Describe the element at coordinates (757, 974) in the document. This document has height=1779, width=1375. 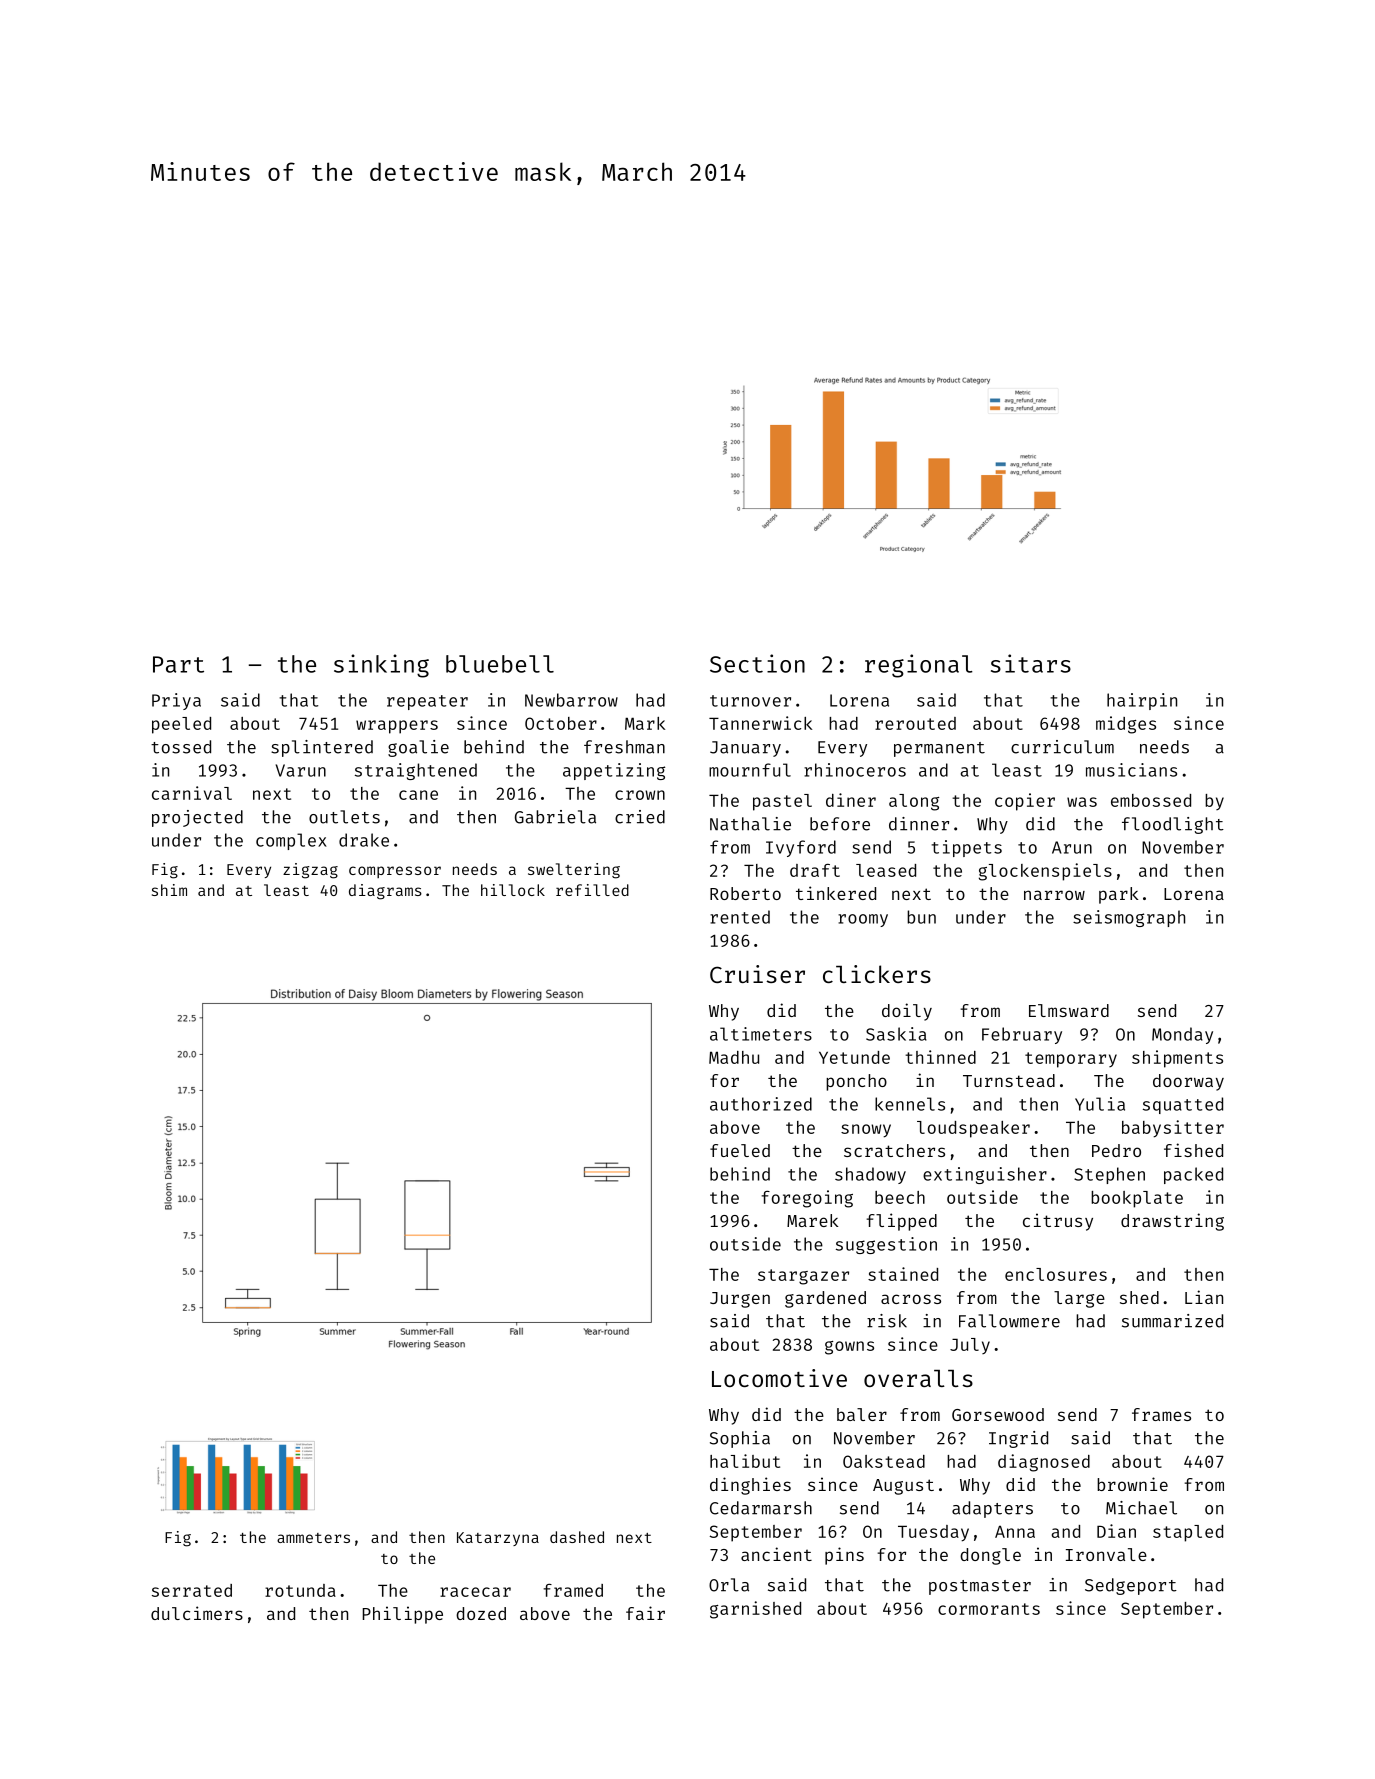
I see `Cruiser` at that location.
